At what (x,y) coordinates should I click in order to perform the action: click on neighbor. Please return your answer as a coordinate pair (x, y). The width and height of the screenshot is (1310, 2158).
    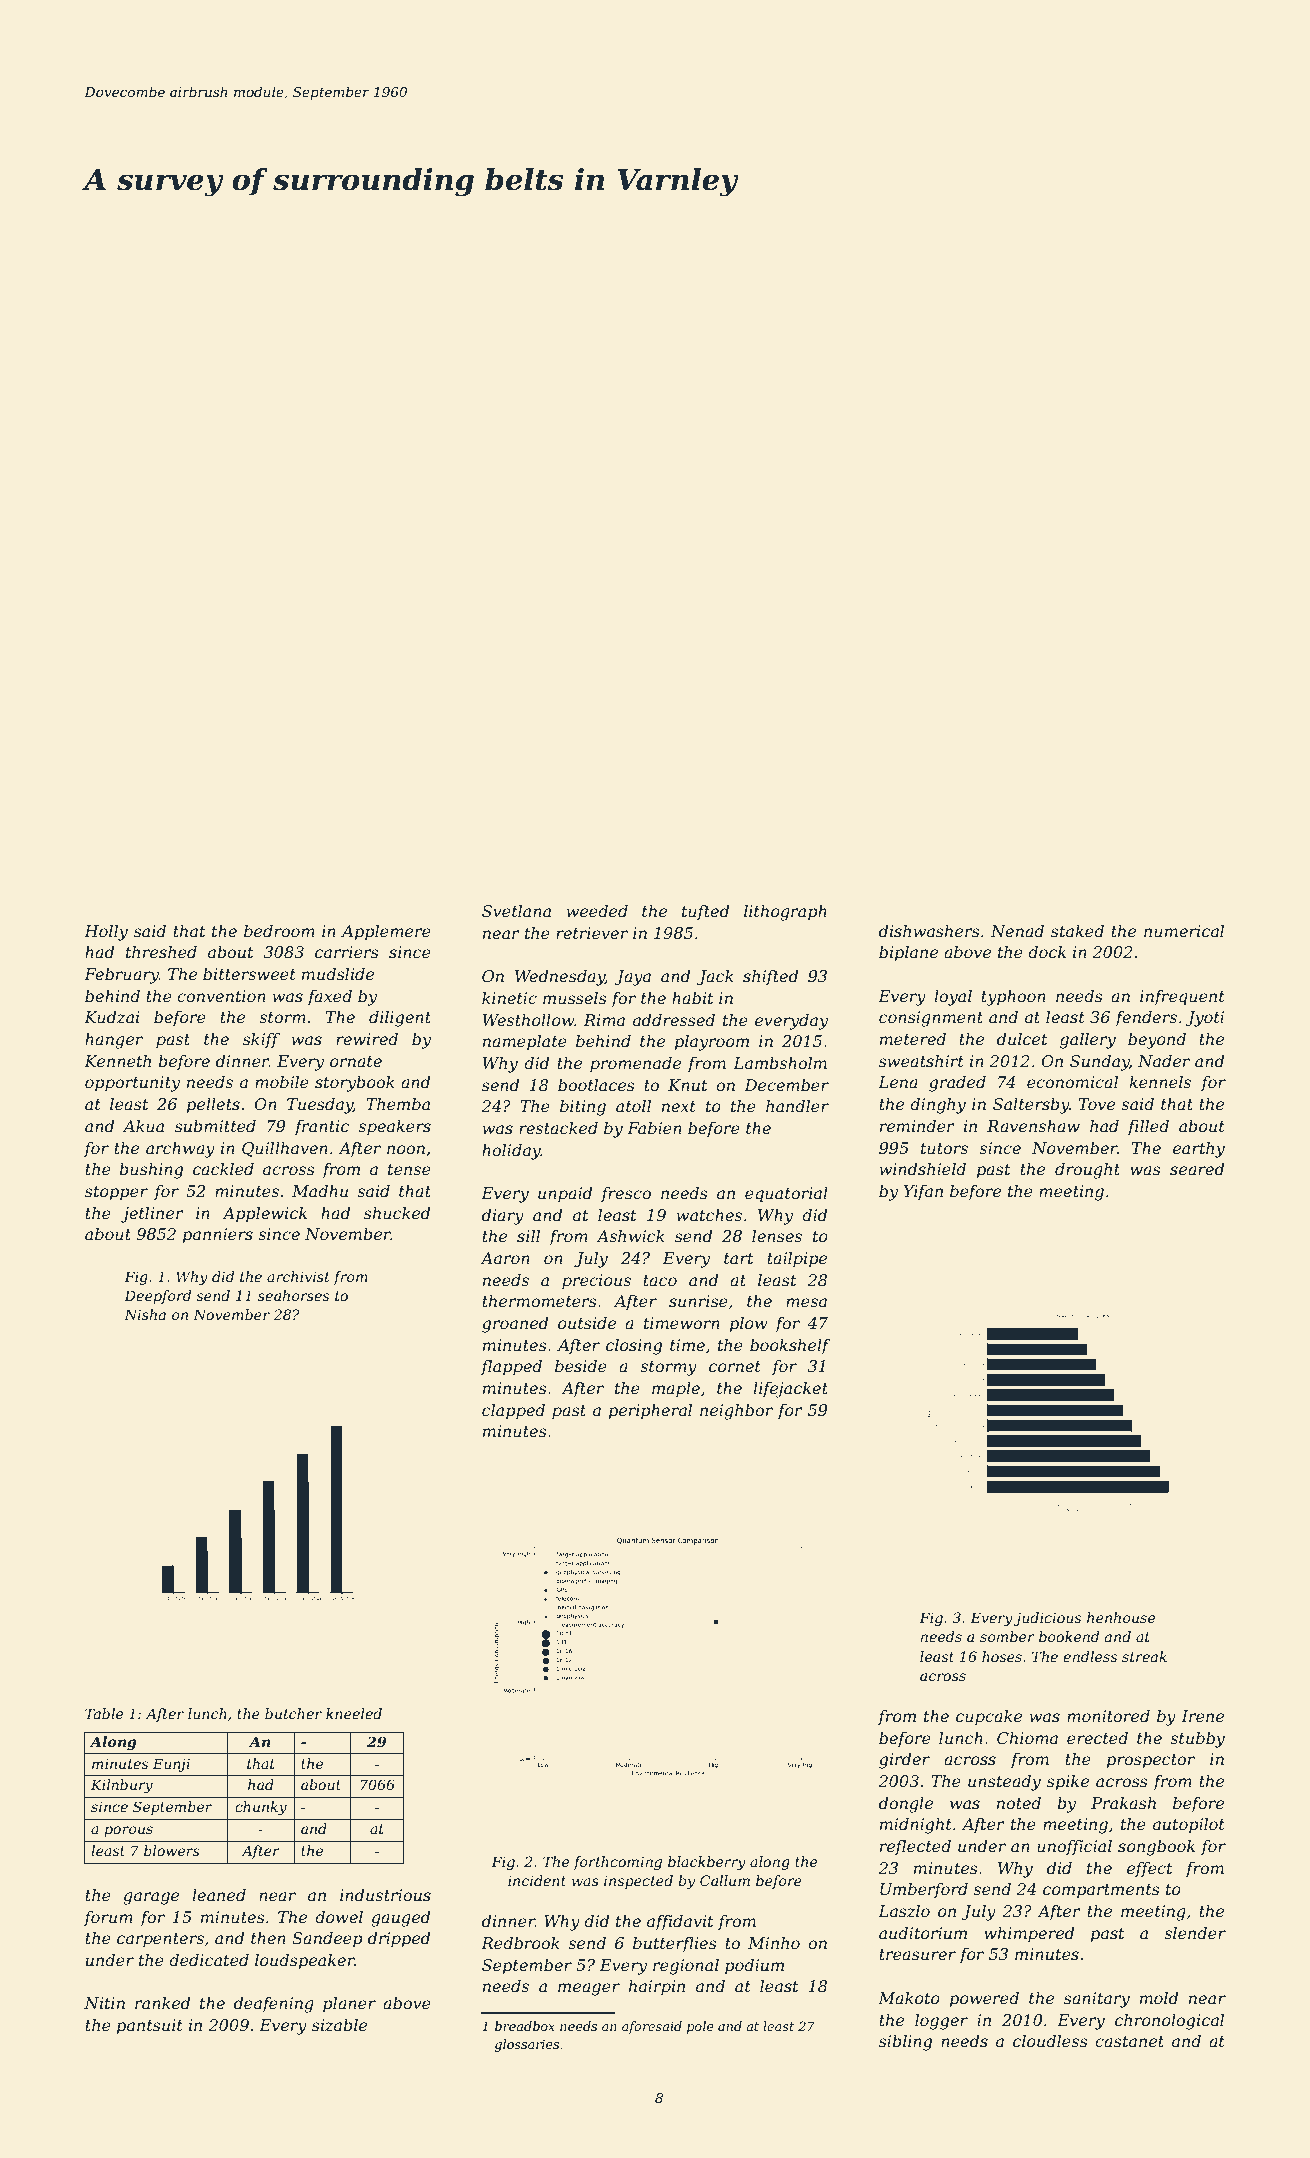
    Looking at the image, I should click on (736, 1412).
